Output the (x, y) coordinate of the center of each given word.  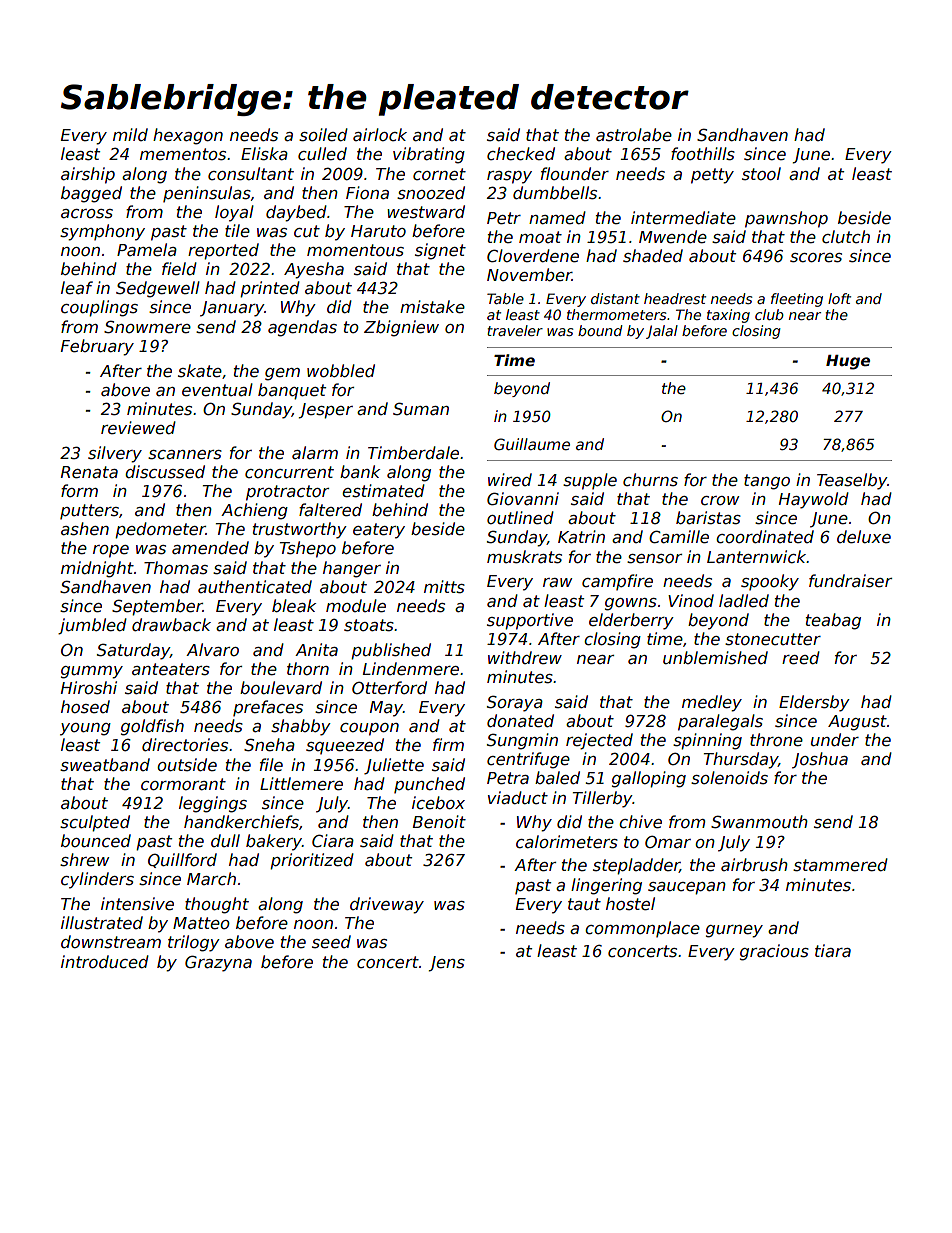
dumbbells (555, 193)
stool (761, 173)
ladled (744, 600)
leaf (77, 288)
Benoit (439, 822)
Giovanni (523, 499)
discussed (165, 472)
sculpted (95, 823)
